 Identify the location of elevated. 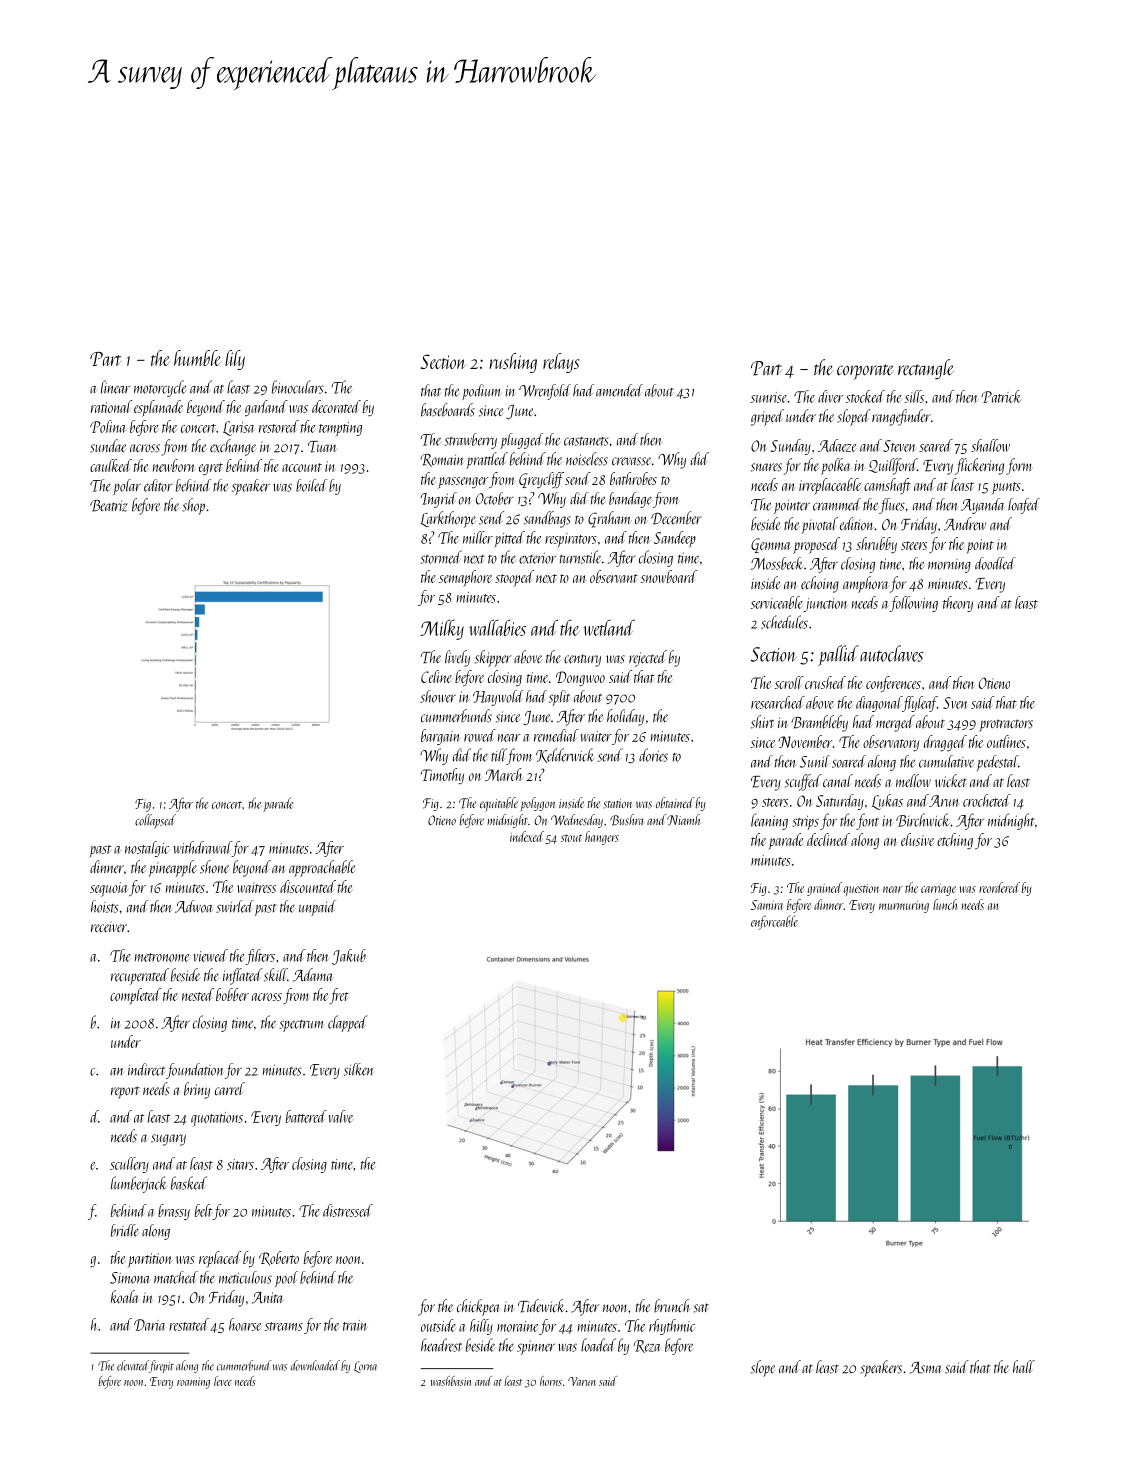
(133, 1365).
